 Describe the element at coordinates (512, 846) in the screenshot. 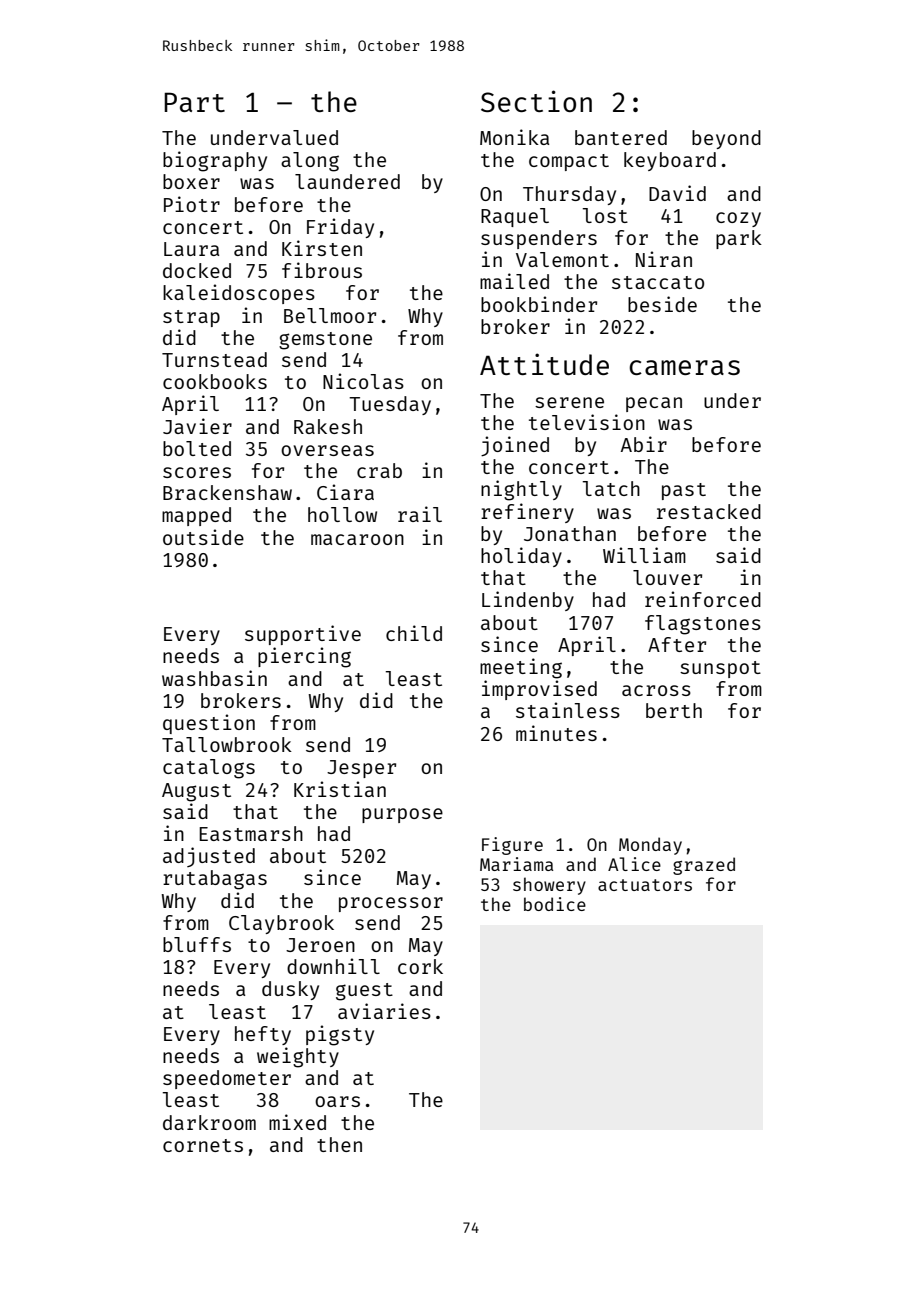

I see `Figure` at that location.
